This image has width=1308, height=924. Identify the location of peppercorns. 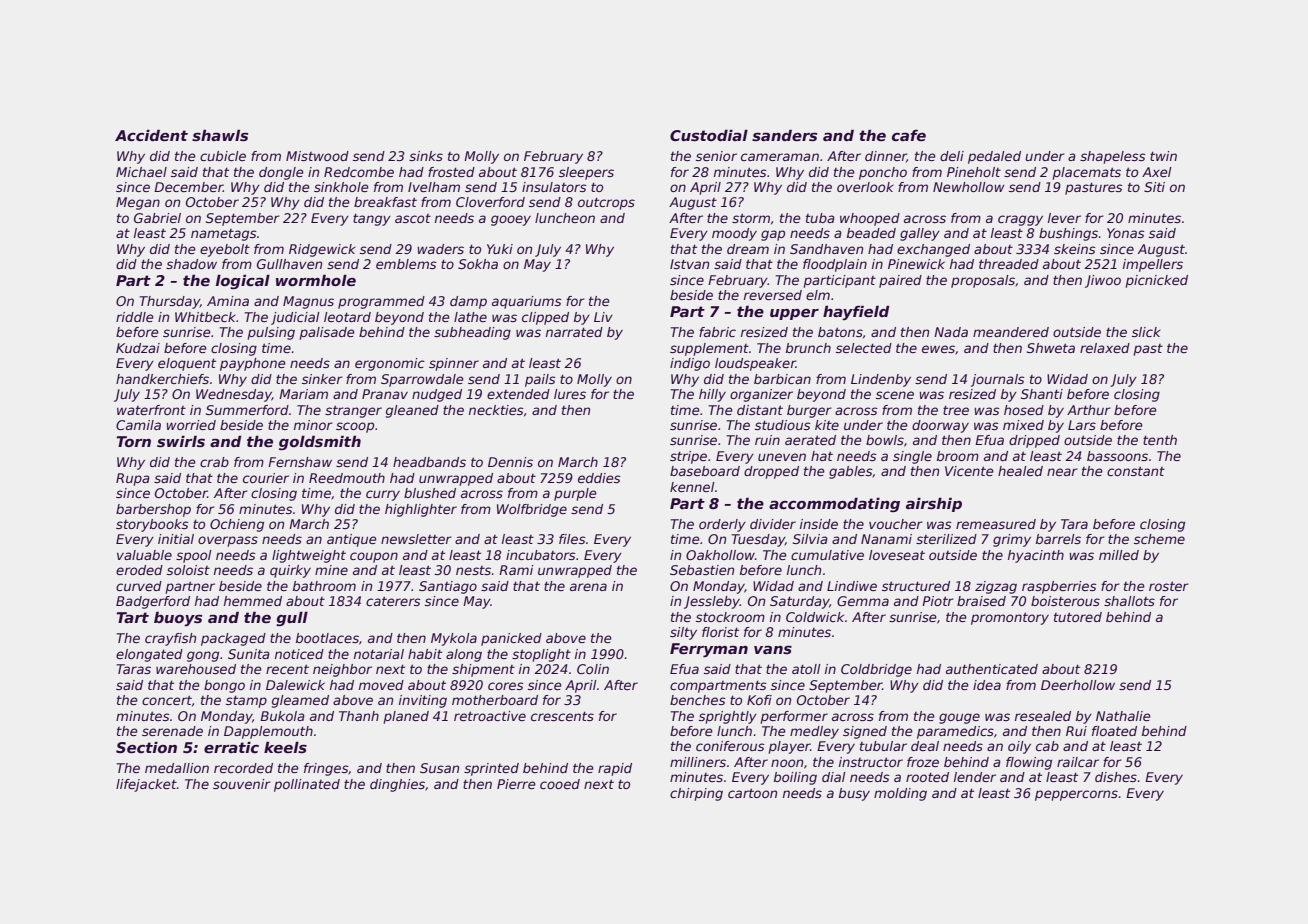
(1076, 795).
